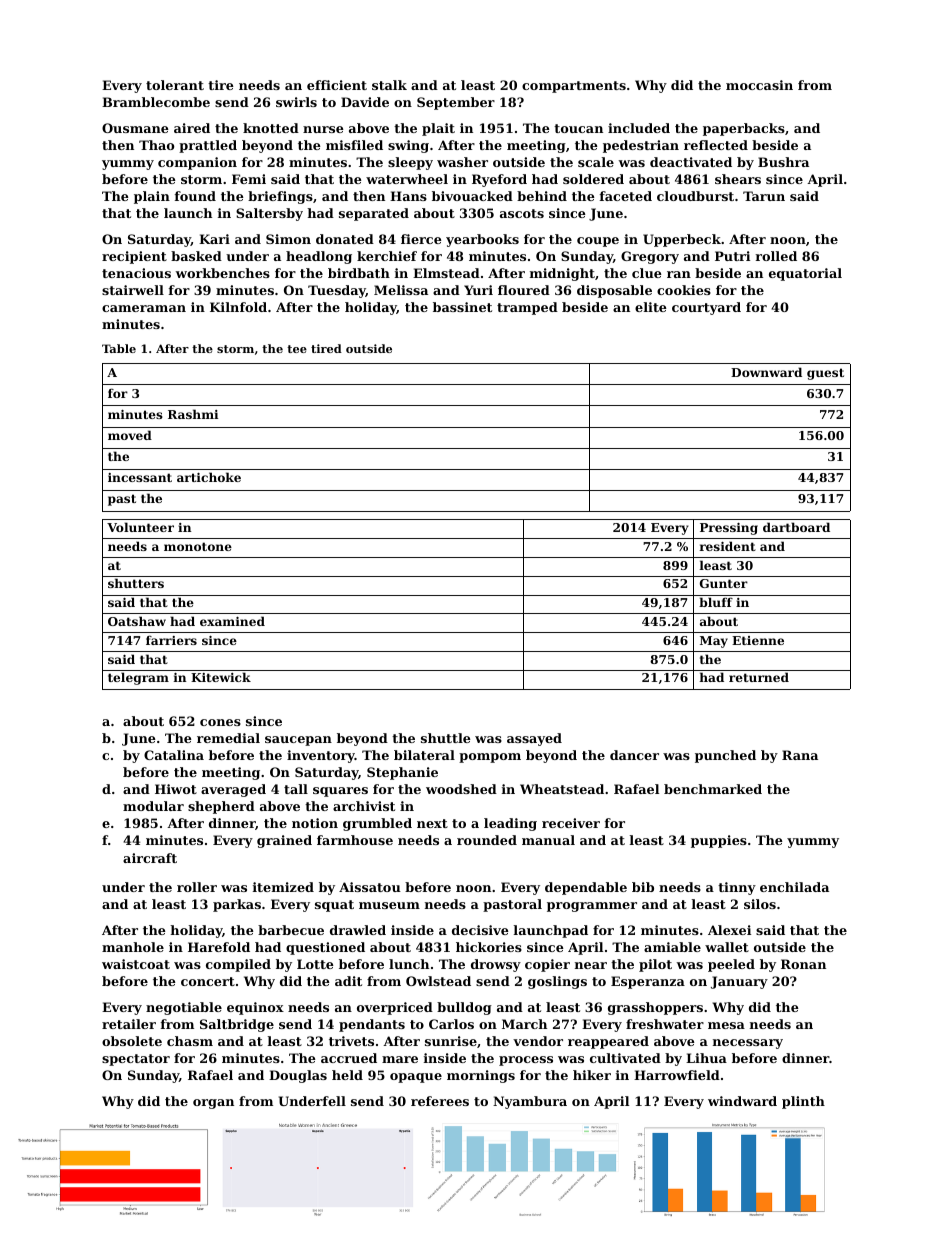 This screenshot has height=1233, width=952. I want to click on aired, so click(192, 128).
